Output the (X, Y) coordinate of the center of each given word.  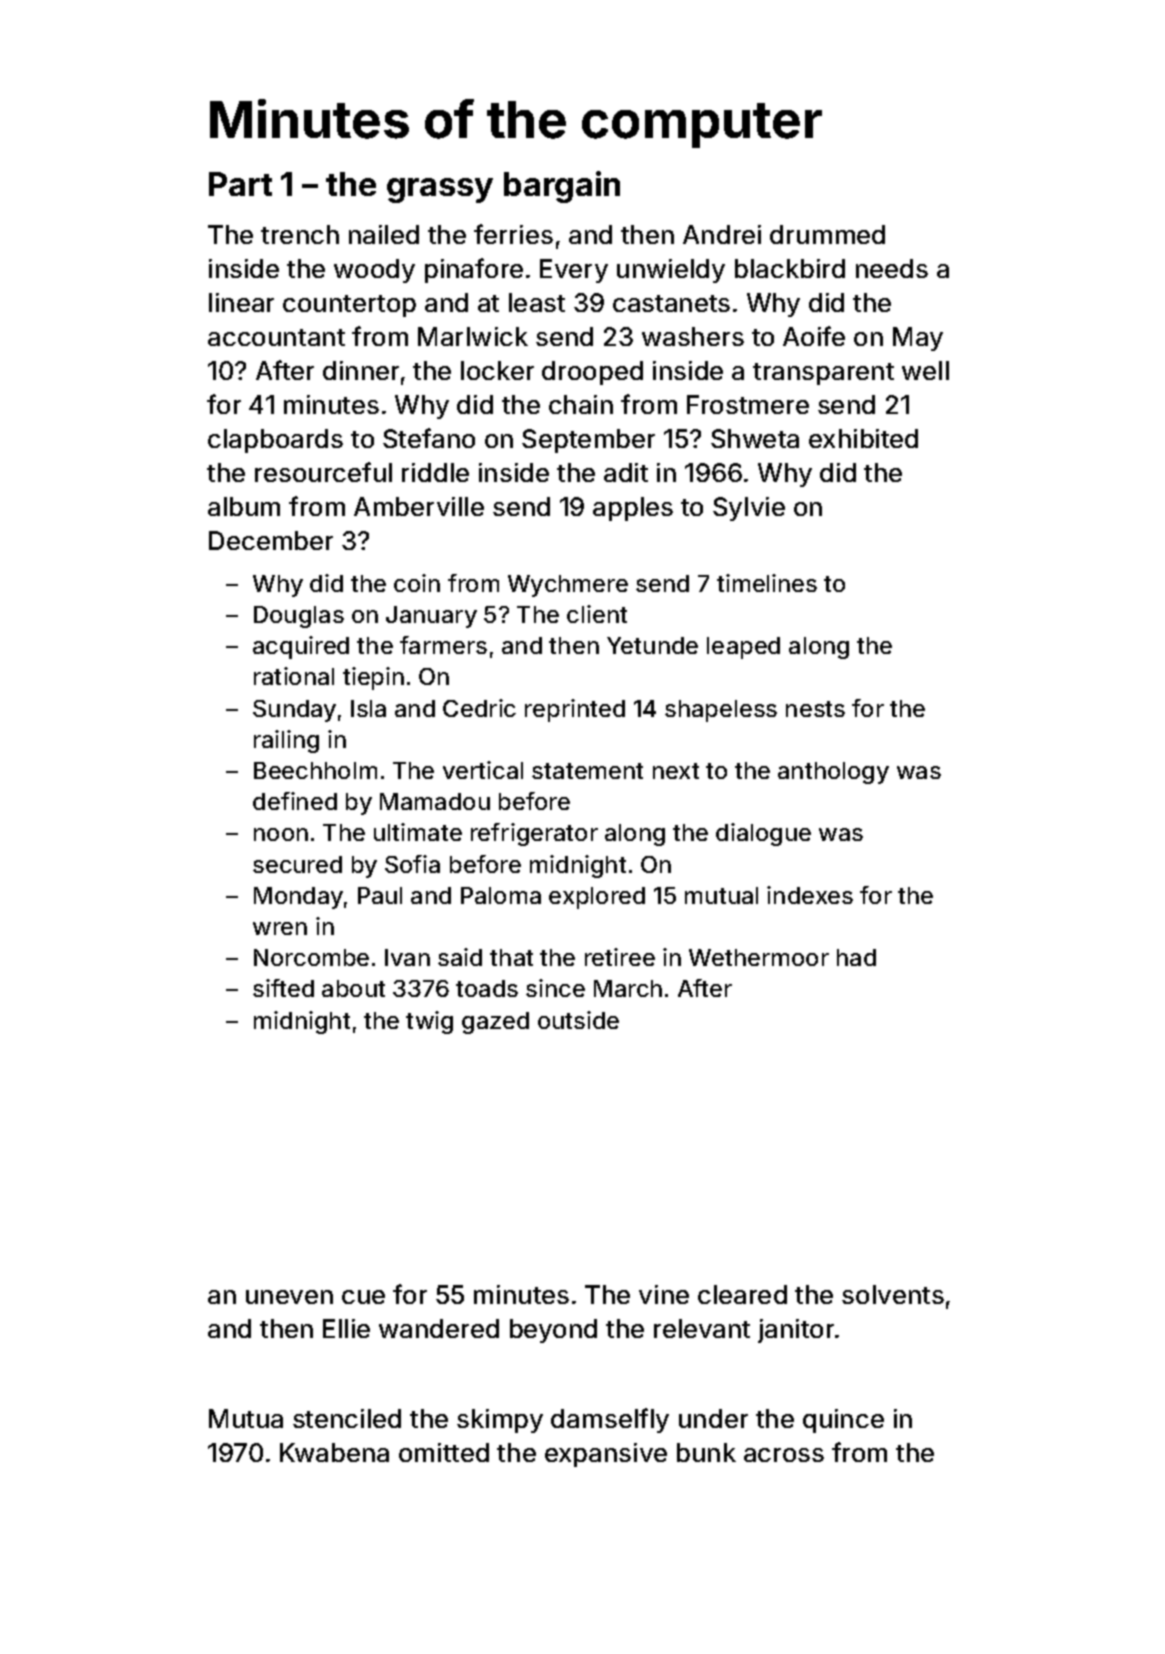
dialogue (763, 834)
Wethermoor (759, 957)
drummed (827, 234)
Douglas (299, 617)
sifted (283, 988)
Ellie (346, 1328)
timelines (767, 583)
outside (578, 1020)
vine (664, 1294)
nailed (384, 234)
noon (281, 834)
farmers (443, 645)
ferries (513, 234)
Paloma (501, 895)
